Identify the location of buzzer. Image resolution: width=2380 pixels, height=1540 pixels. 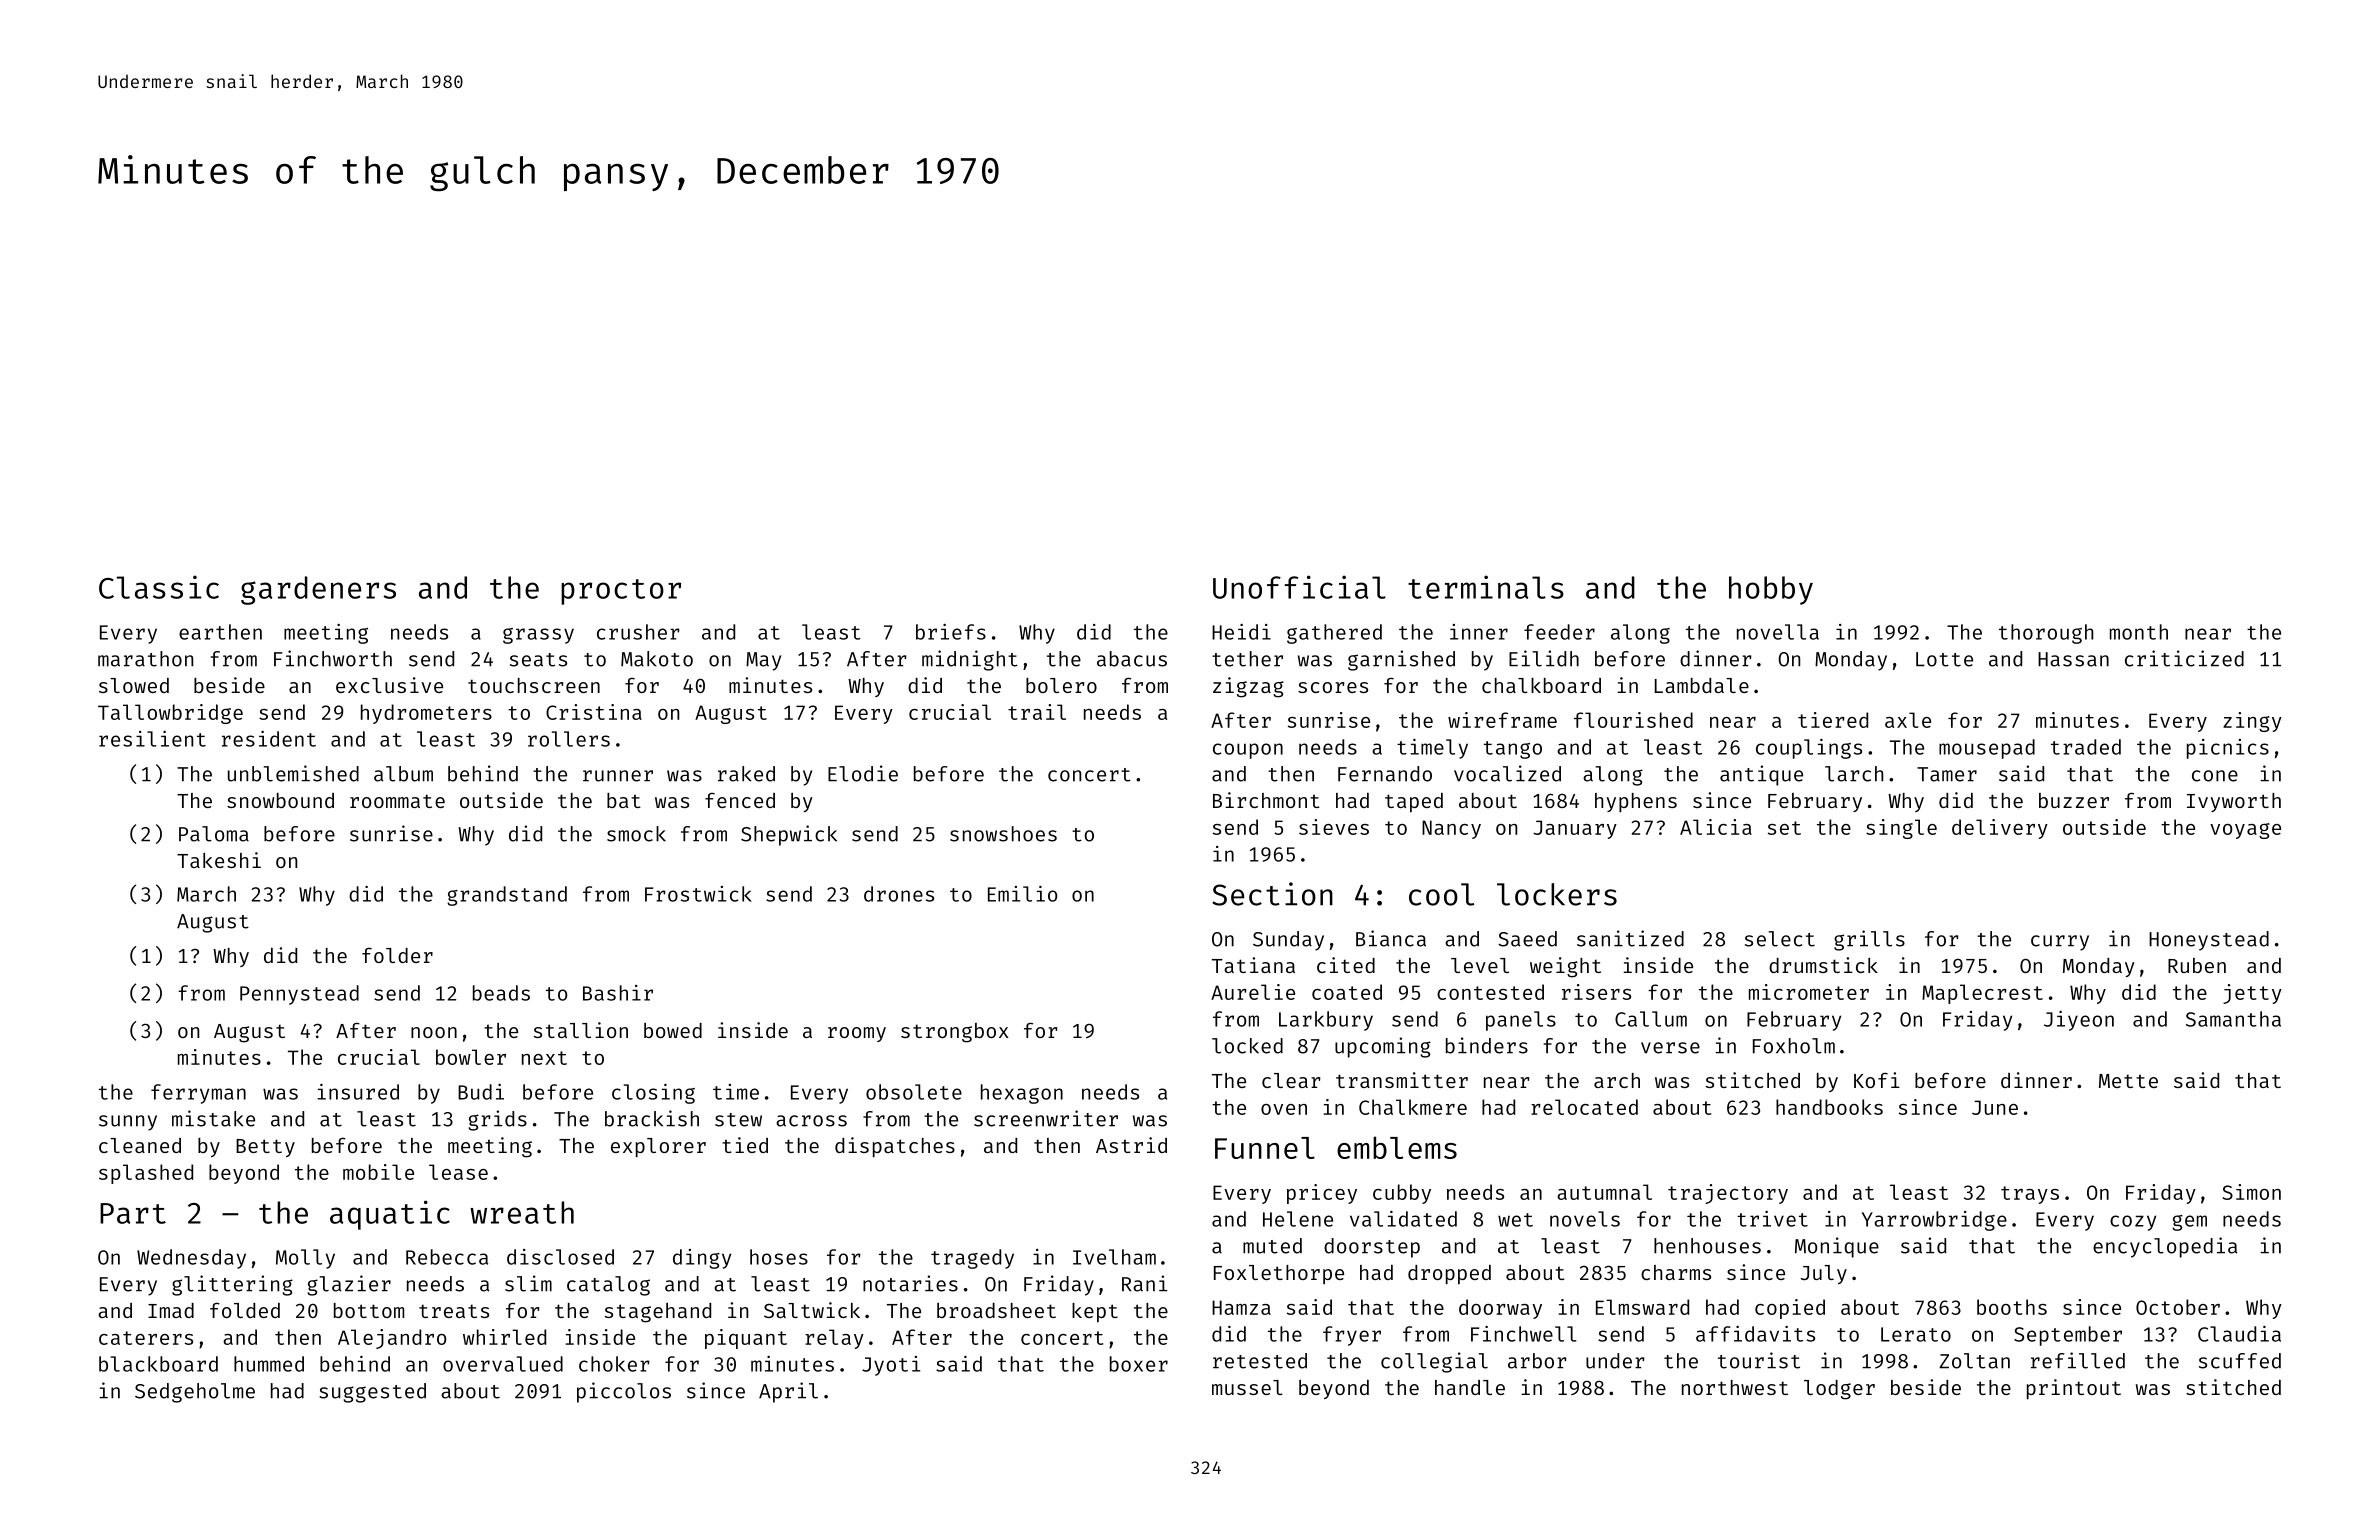
(2074, 800).
